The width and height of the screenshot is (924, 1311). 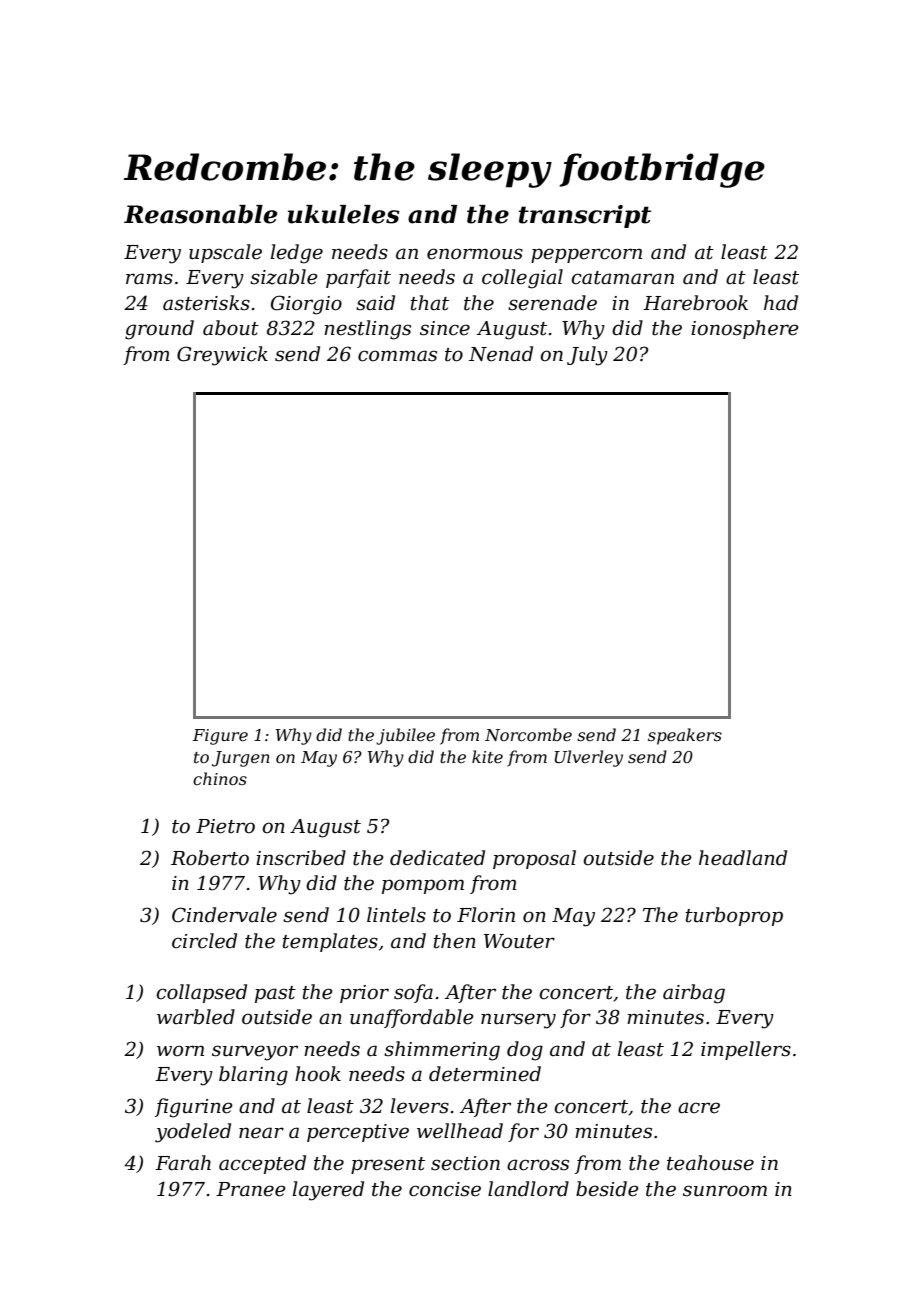 What do you see at coordinates (220, 737) in the screenshot?
I see `Figure` at bounding box center [220, 737].
